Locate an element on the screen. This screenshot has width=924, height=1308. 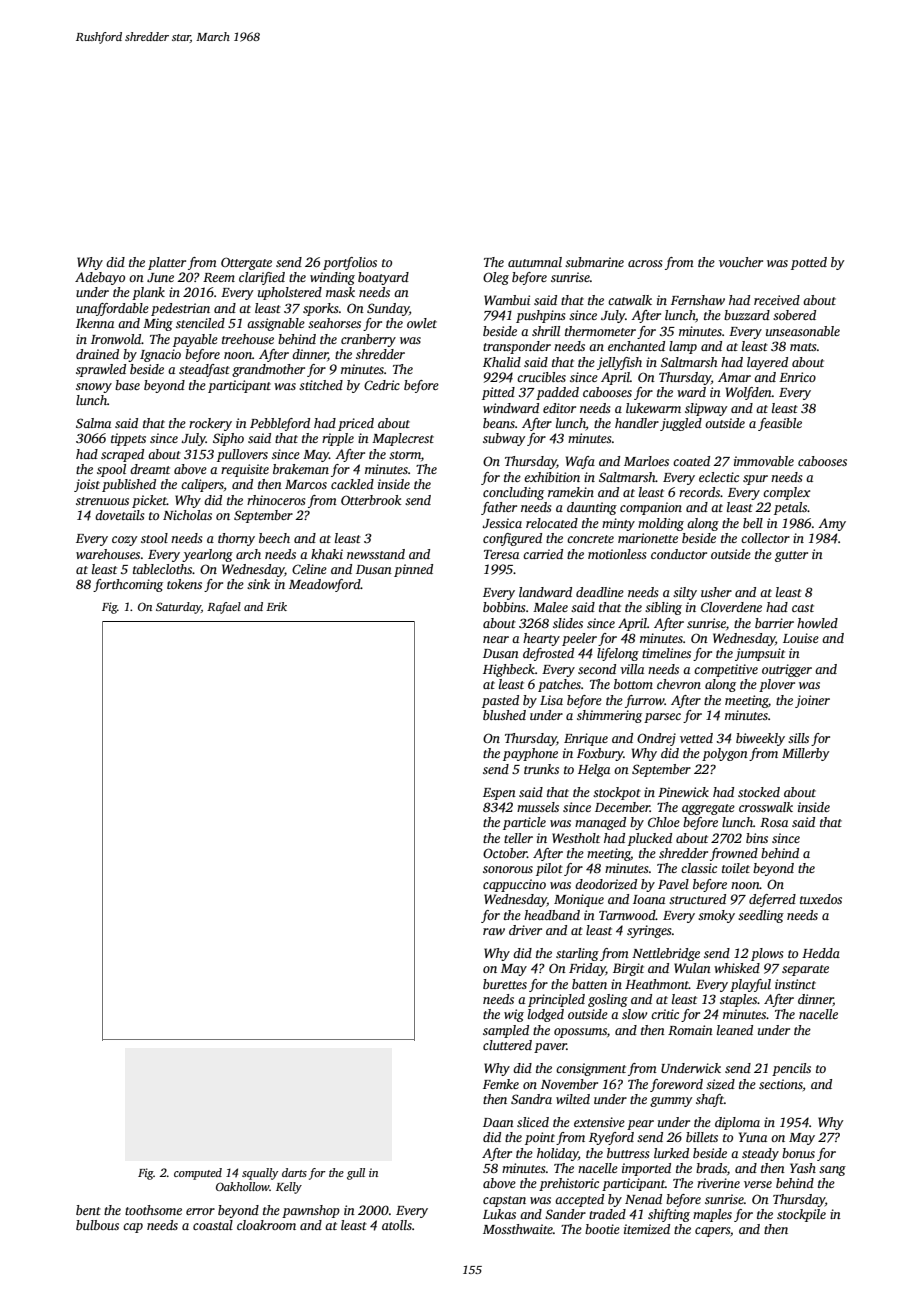
outrigger is located at coordinates (787, 670).
